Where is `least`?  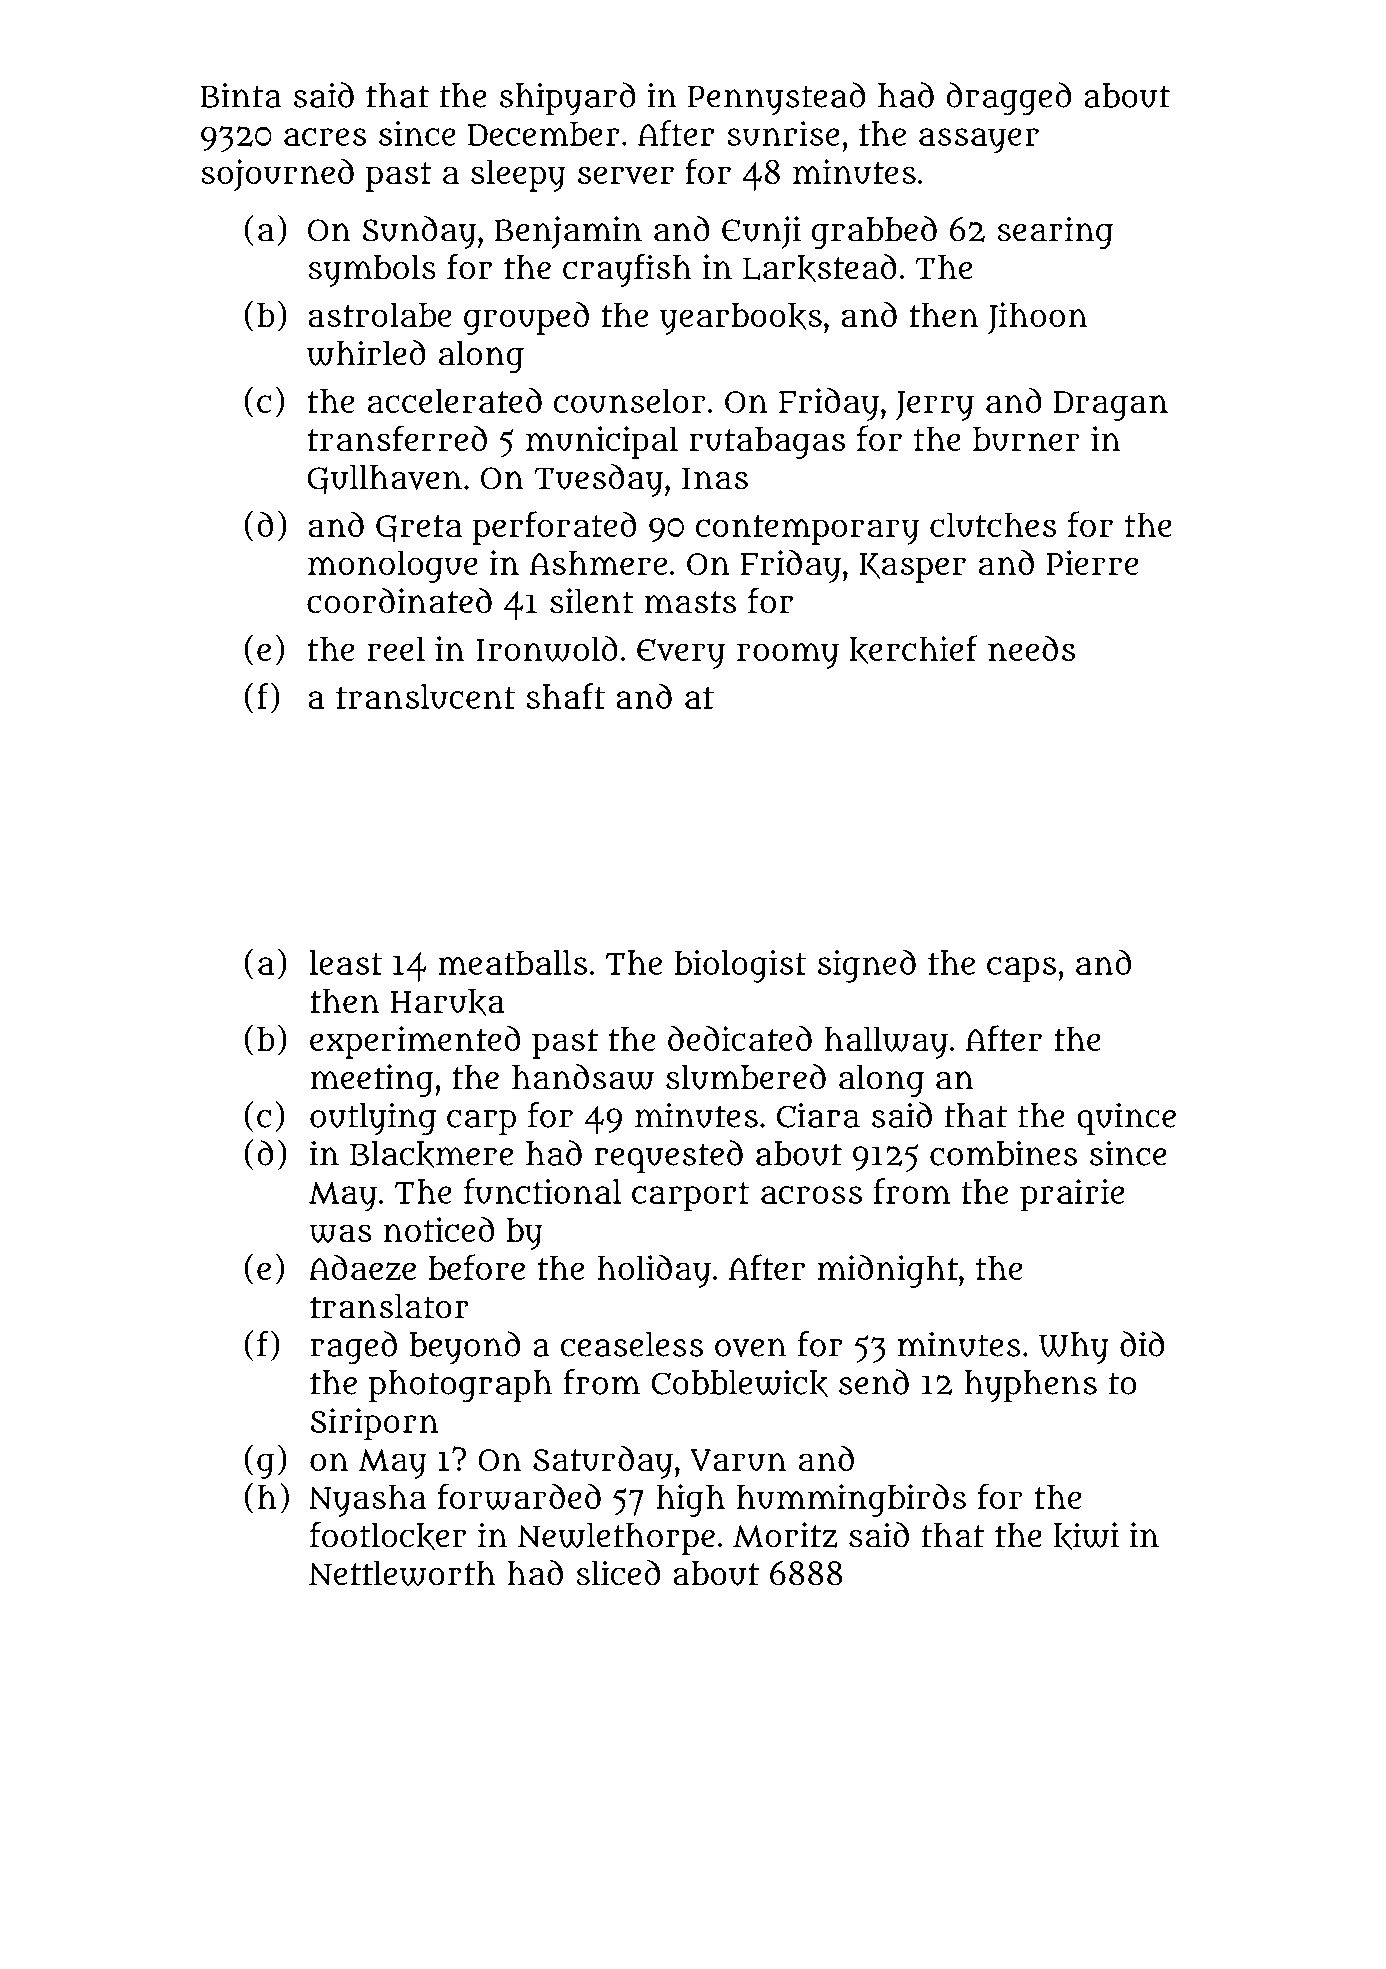 least is located at coordinates (346, 962).
